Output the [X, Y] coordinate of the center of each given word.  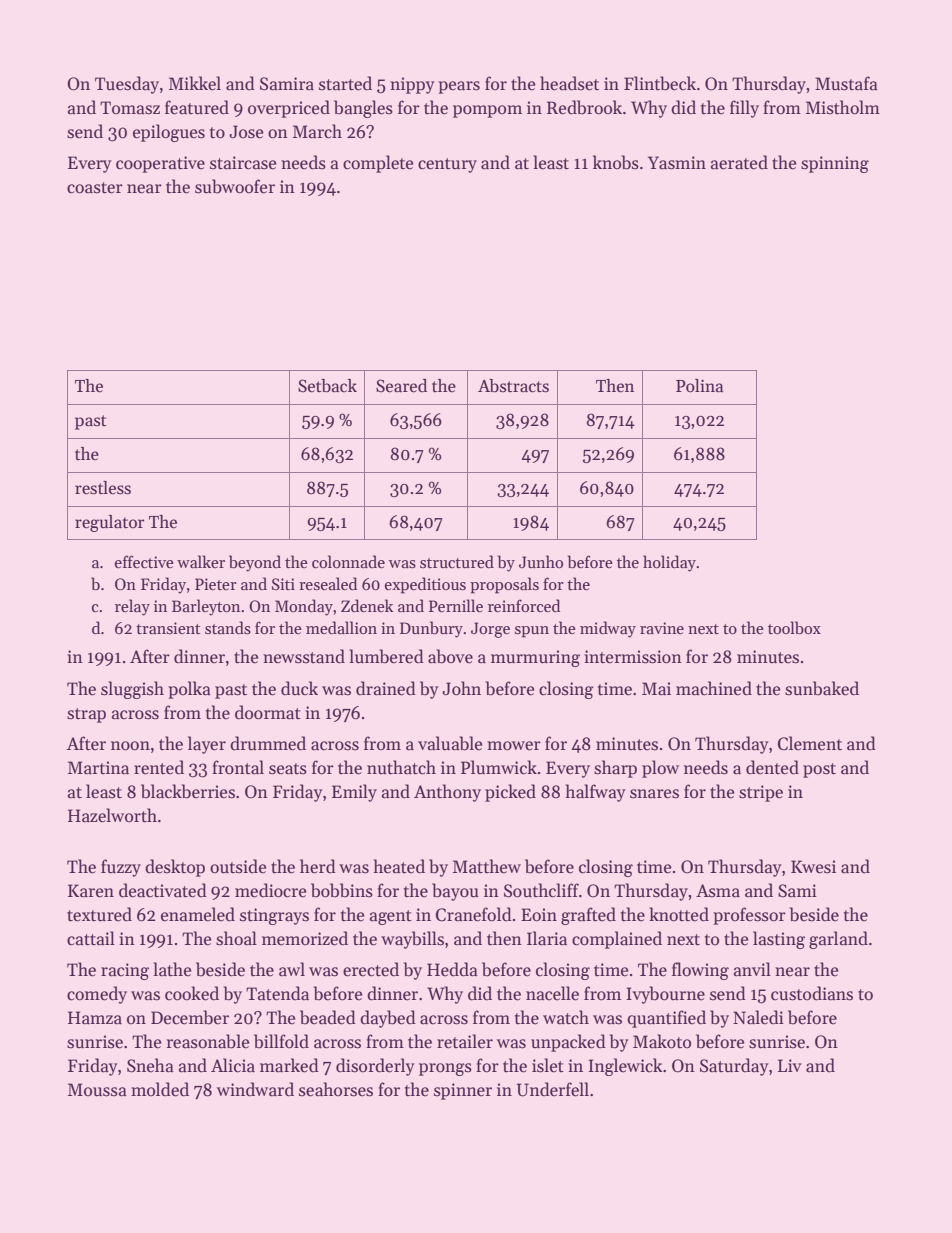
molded [160, 1089]
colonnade [348, 562]
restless [103, 488]
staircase [243, 163]
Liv [790, 1065]
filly [744, 109]
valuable [450, 743]
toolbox [794, 628]
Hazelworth [112, 815]
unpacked [568, 1043]
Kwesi [813, 867]
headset [569, 83]
